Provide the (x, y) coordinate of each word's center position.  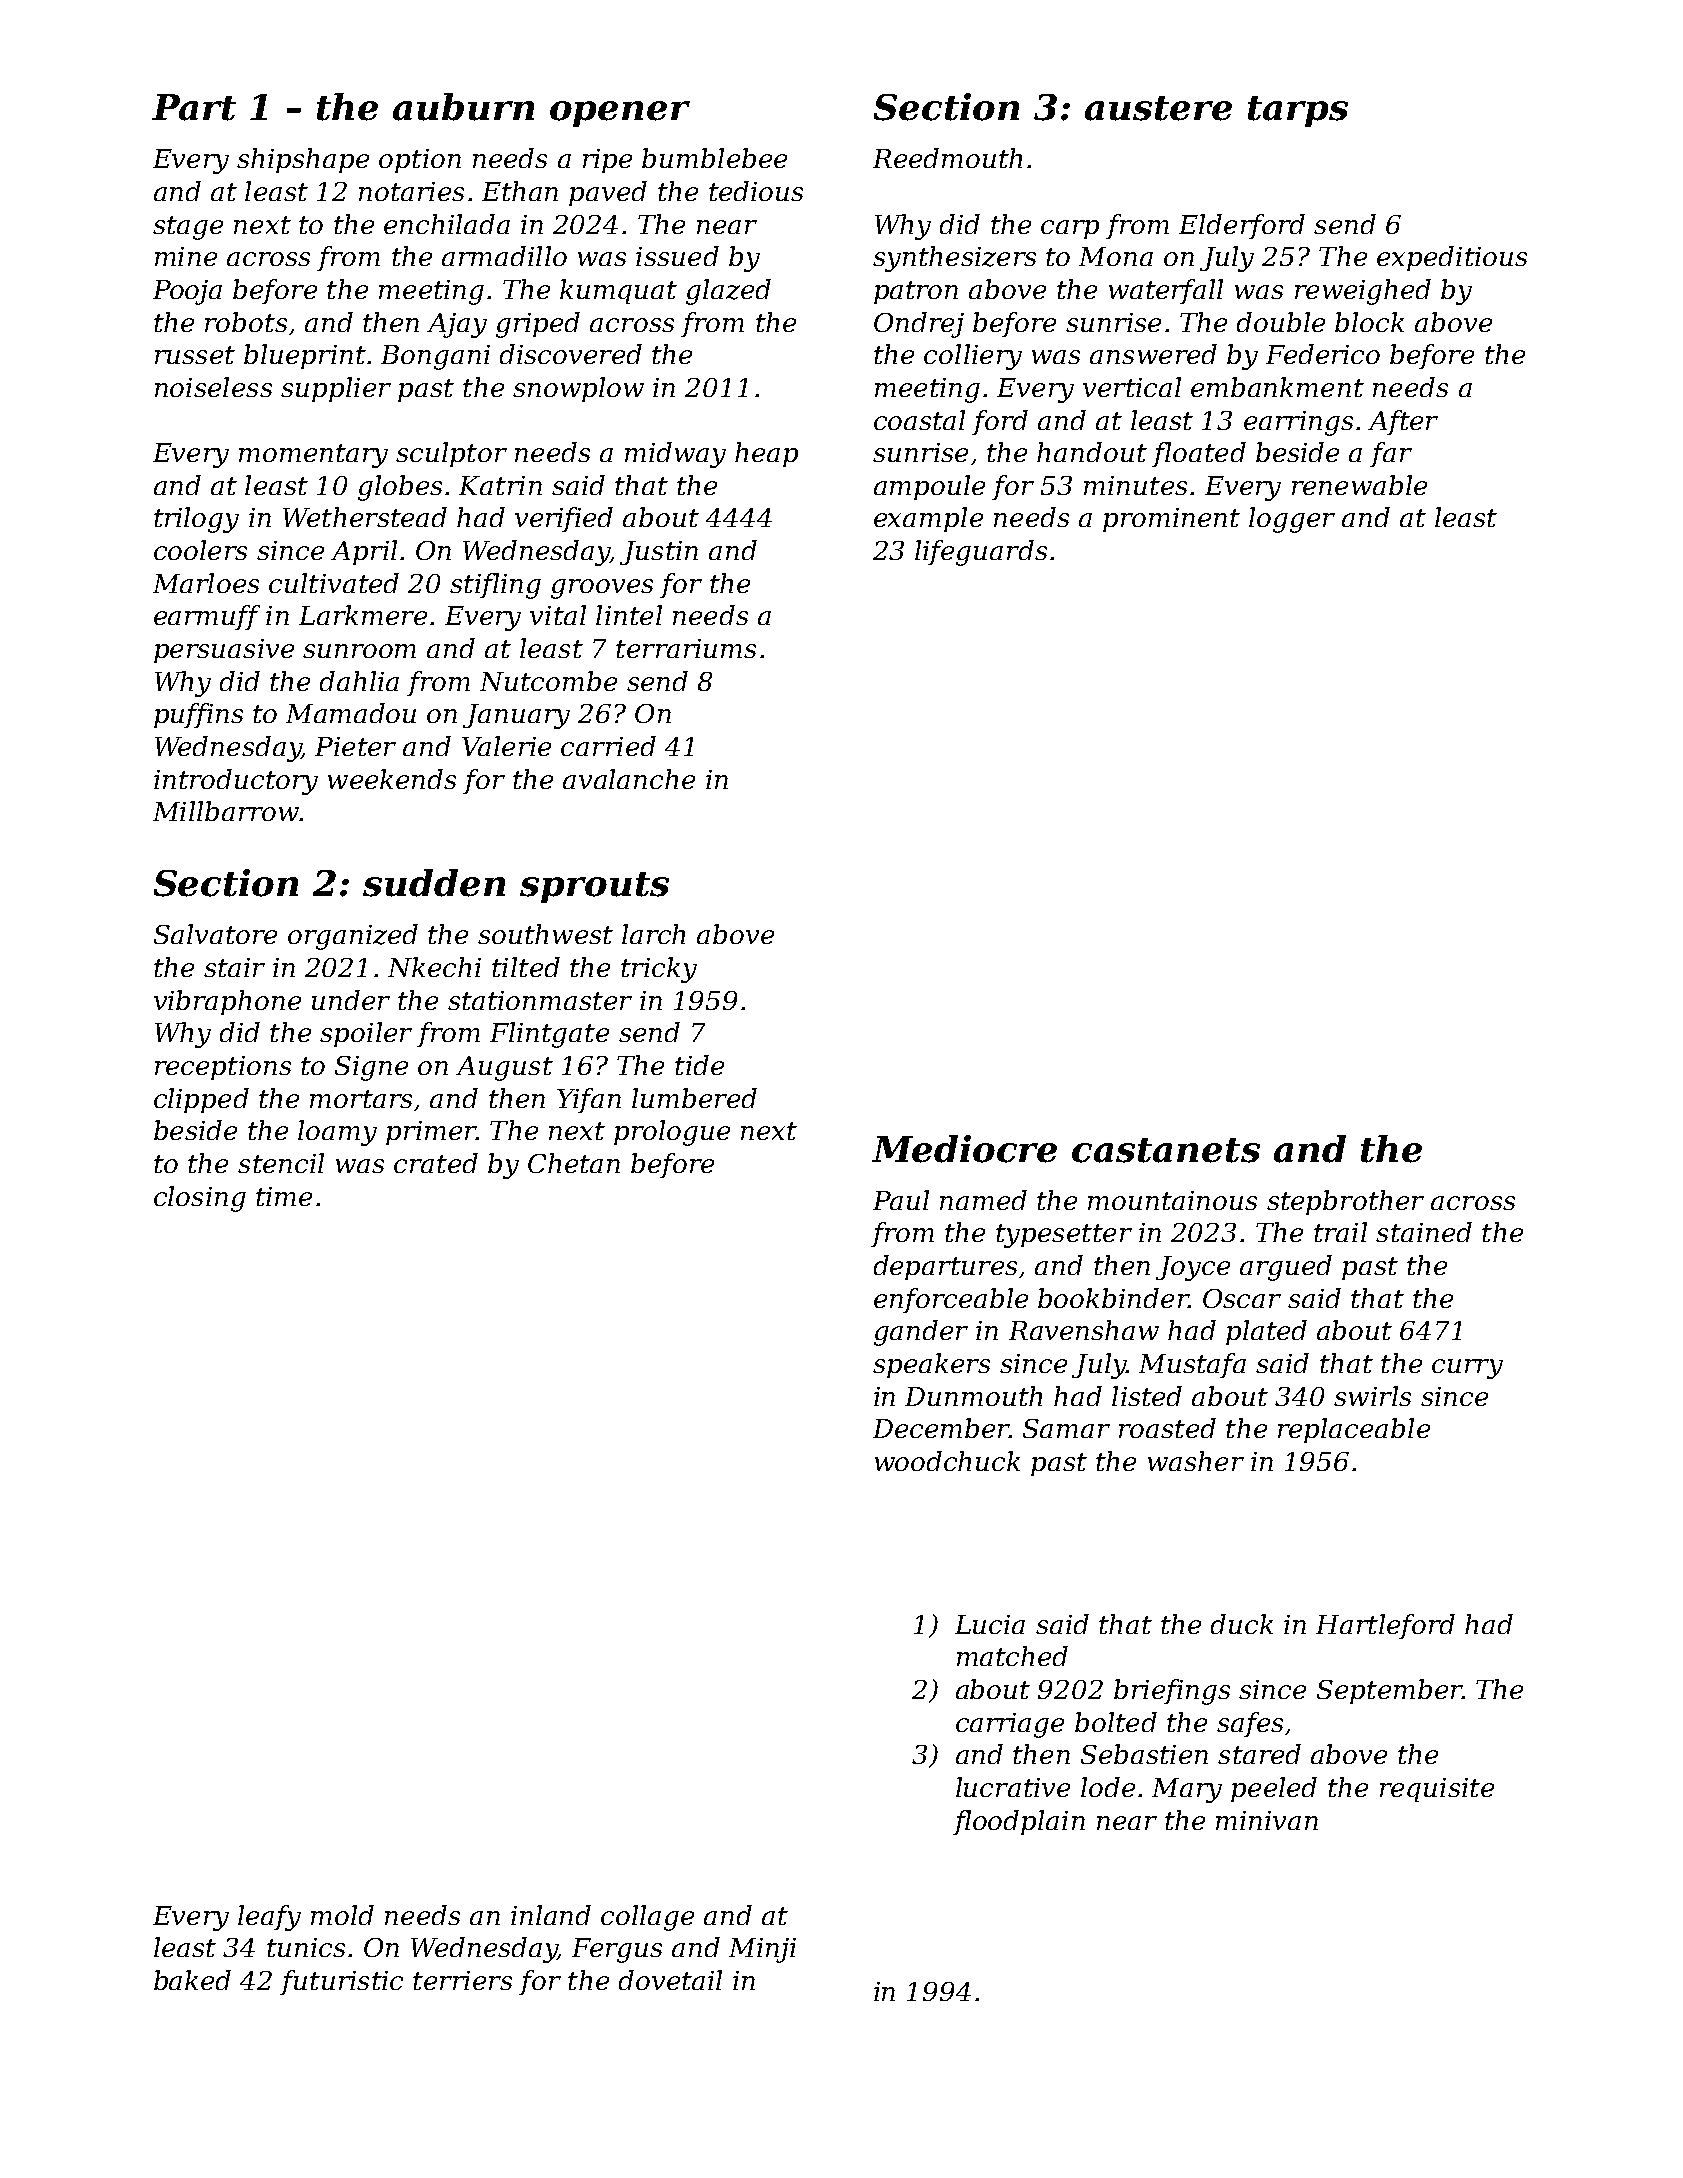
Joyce (1193, 1268)
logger (1292, 520)
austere (1158, 108)
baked (192, 1980)
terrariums (686, 648)
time (284, 1196)
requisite (1437, 1790)
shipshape (303, 160)
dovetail (670, 1980)
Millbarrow (226, 811)
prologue (672, 1133)
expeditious (1452, 258)
